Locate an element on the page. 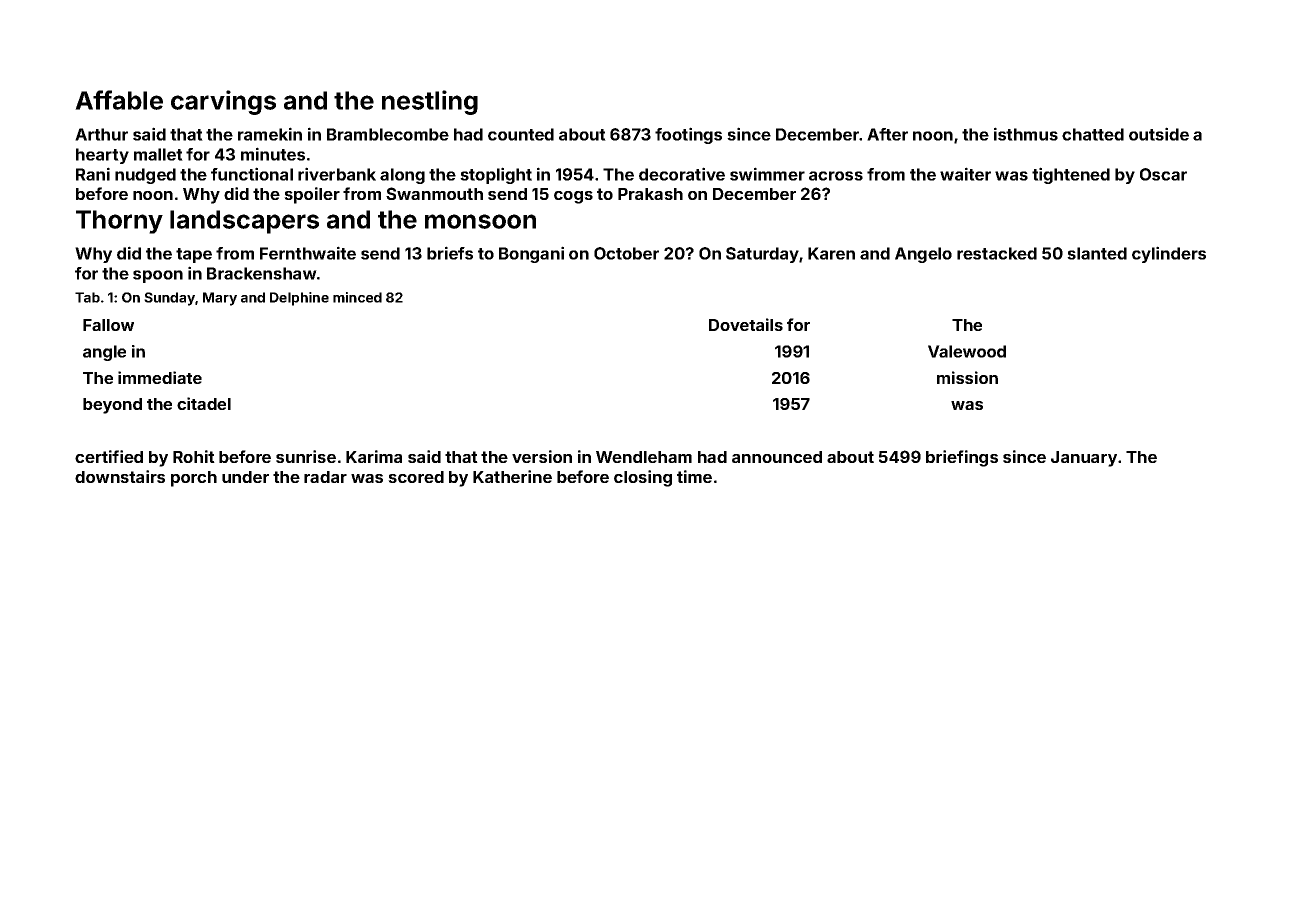  January is located at coordinates (1084, 459).
